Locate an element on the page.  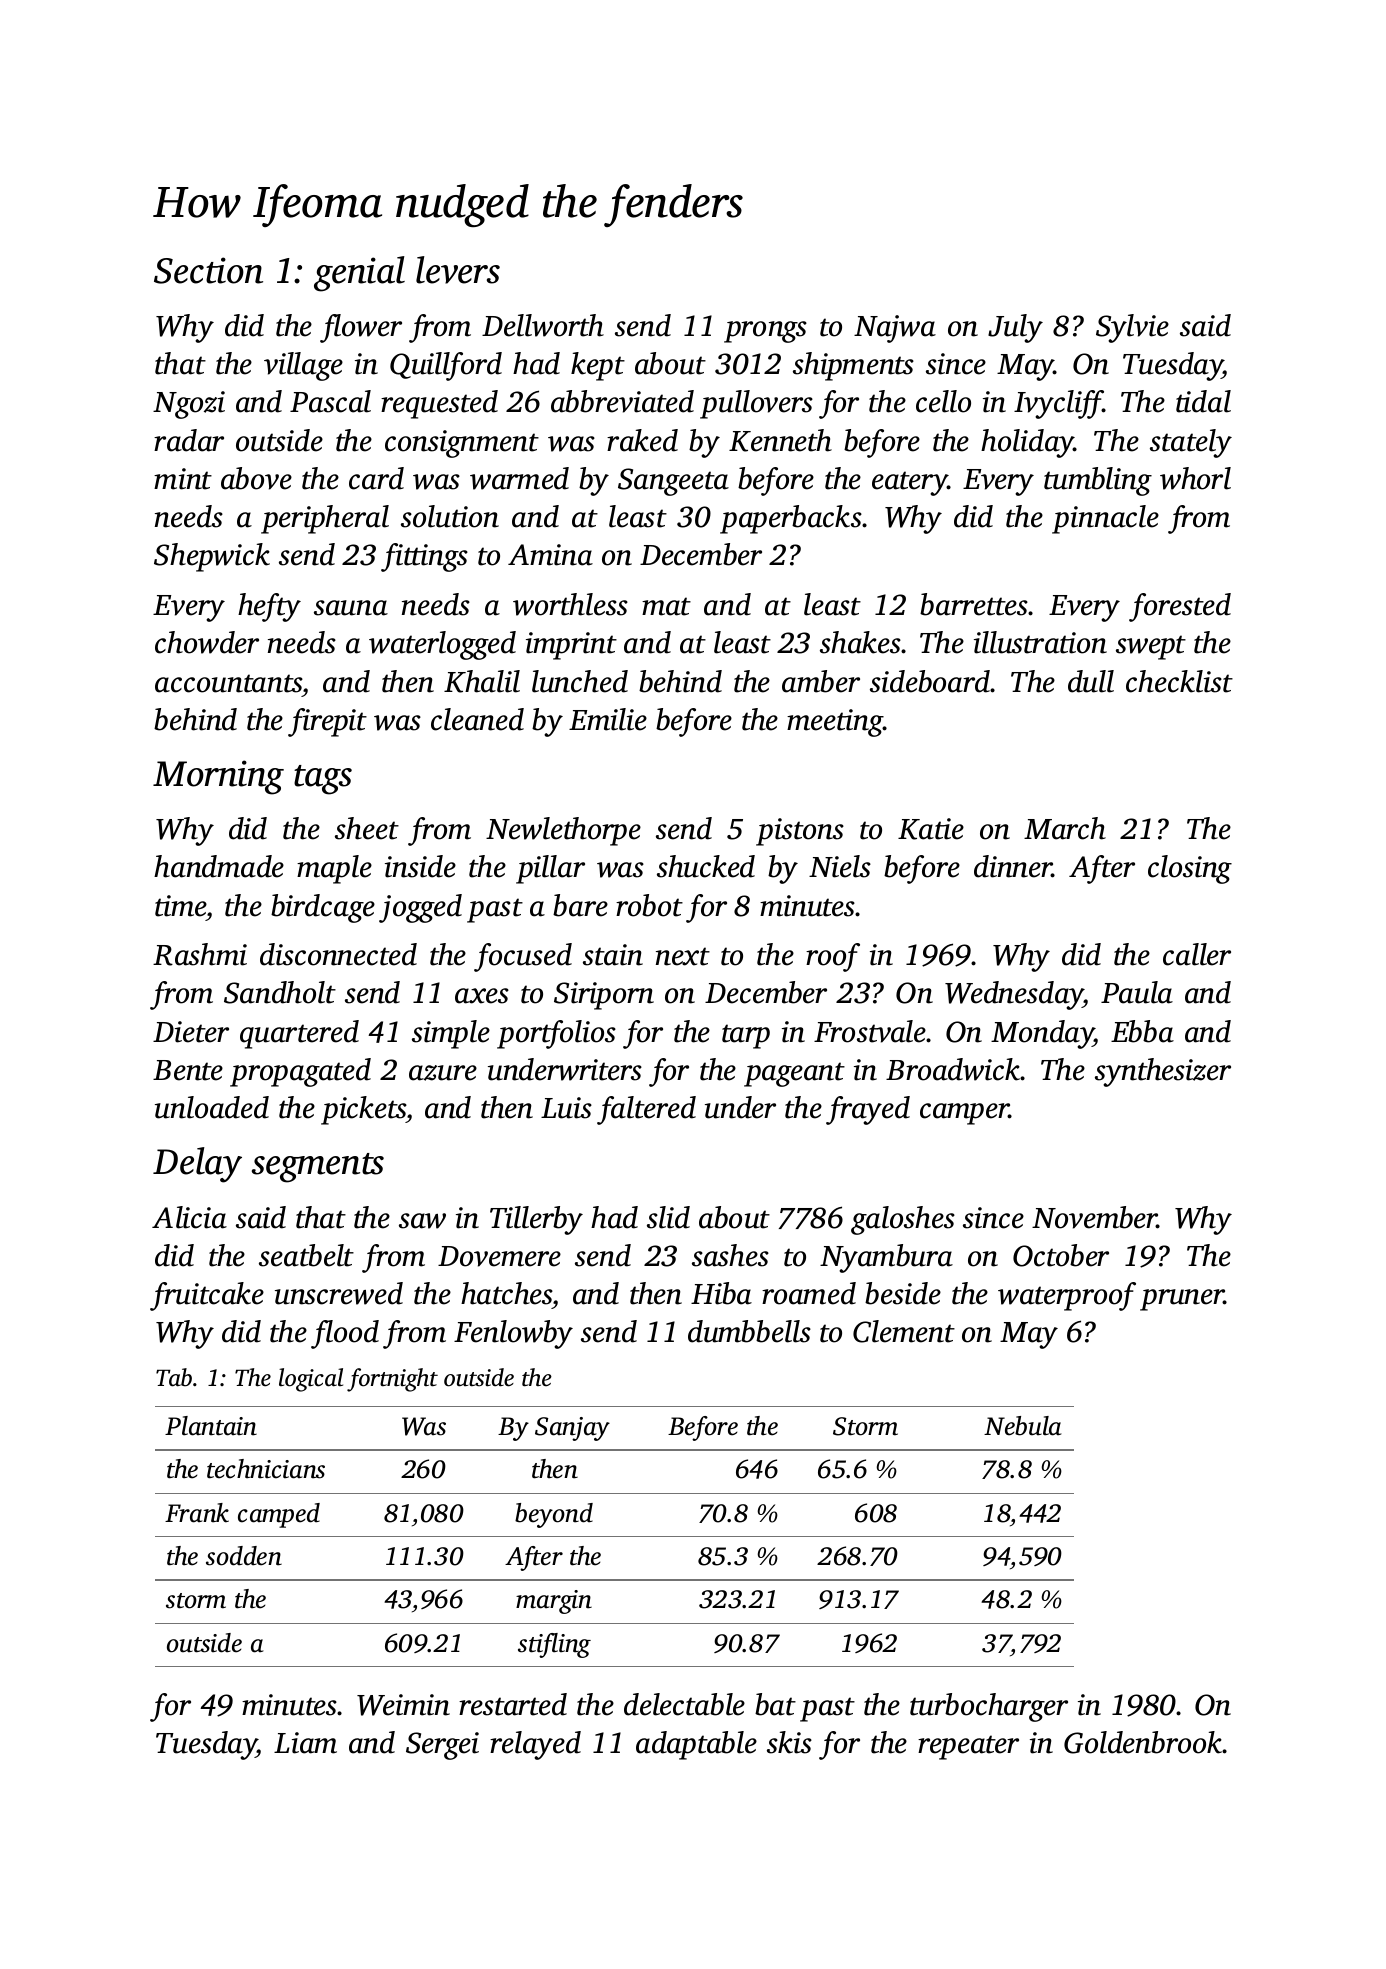
Niels is located at coordinates (840, 866).
